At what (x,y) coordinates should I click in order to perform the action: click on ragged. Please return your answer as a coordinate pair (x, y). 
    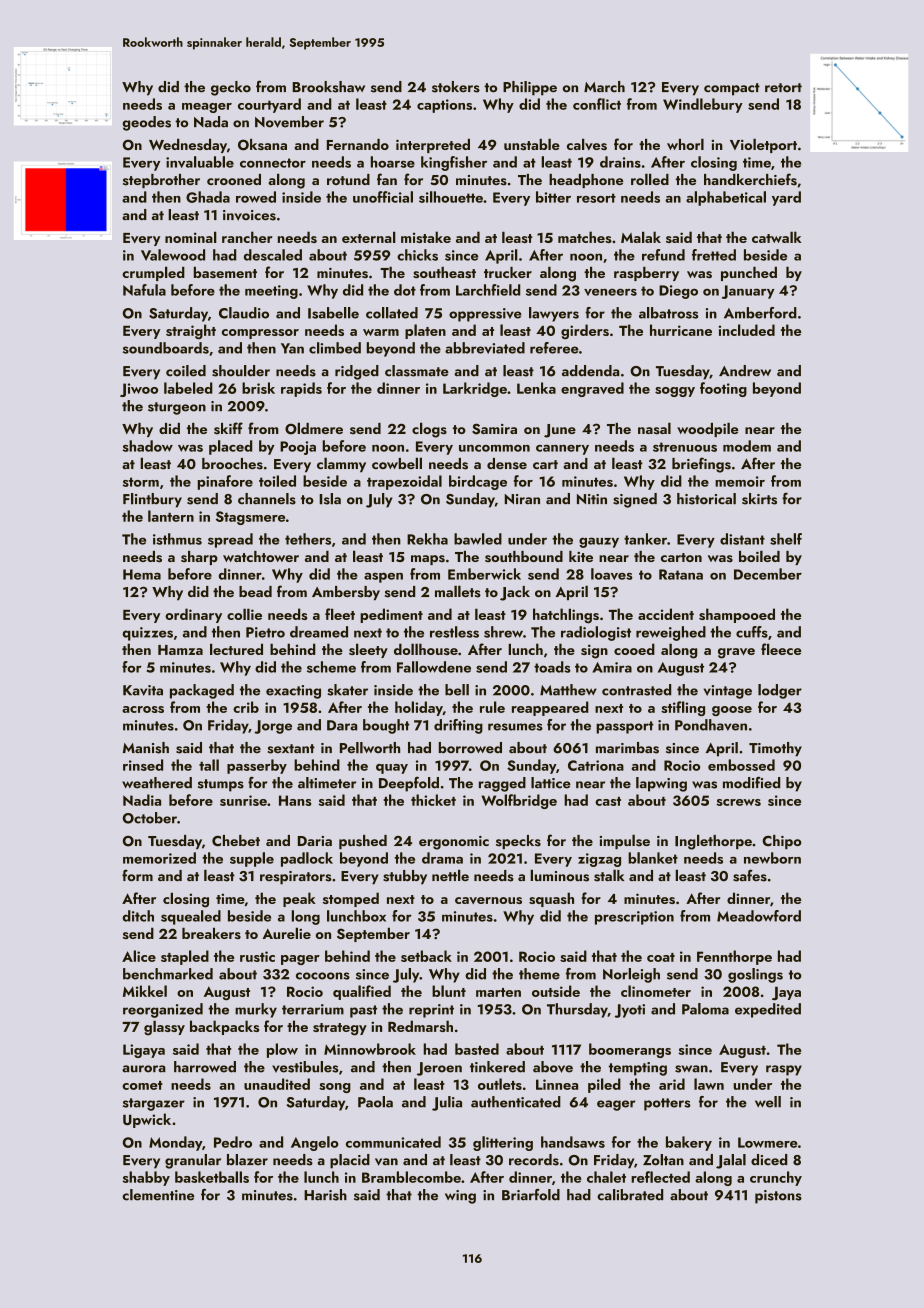
    Looking at the image, I should click on (502, 784).
